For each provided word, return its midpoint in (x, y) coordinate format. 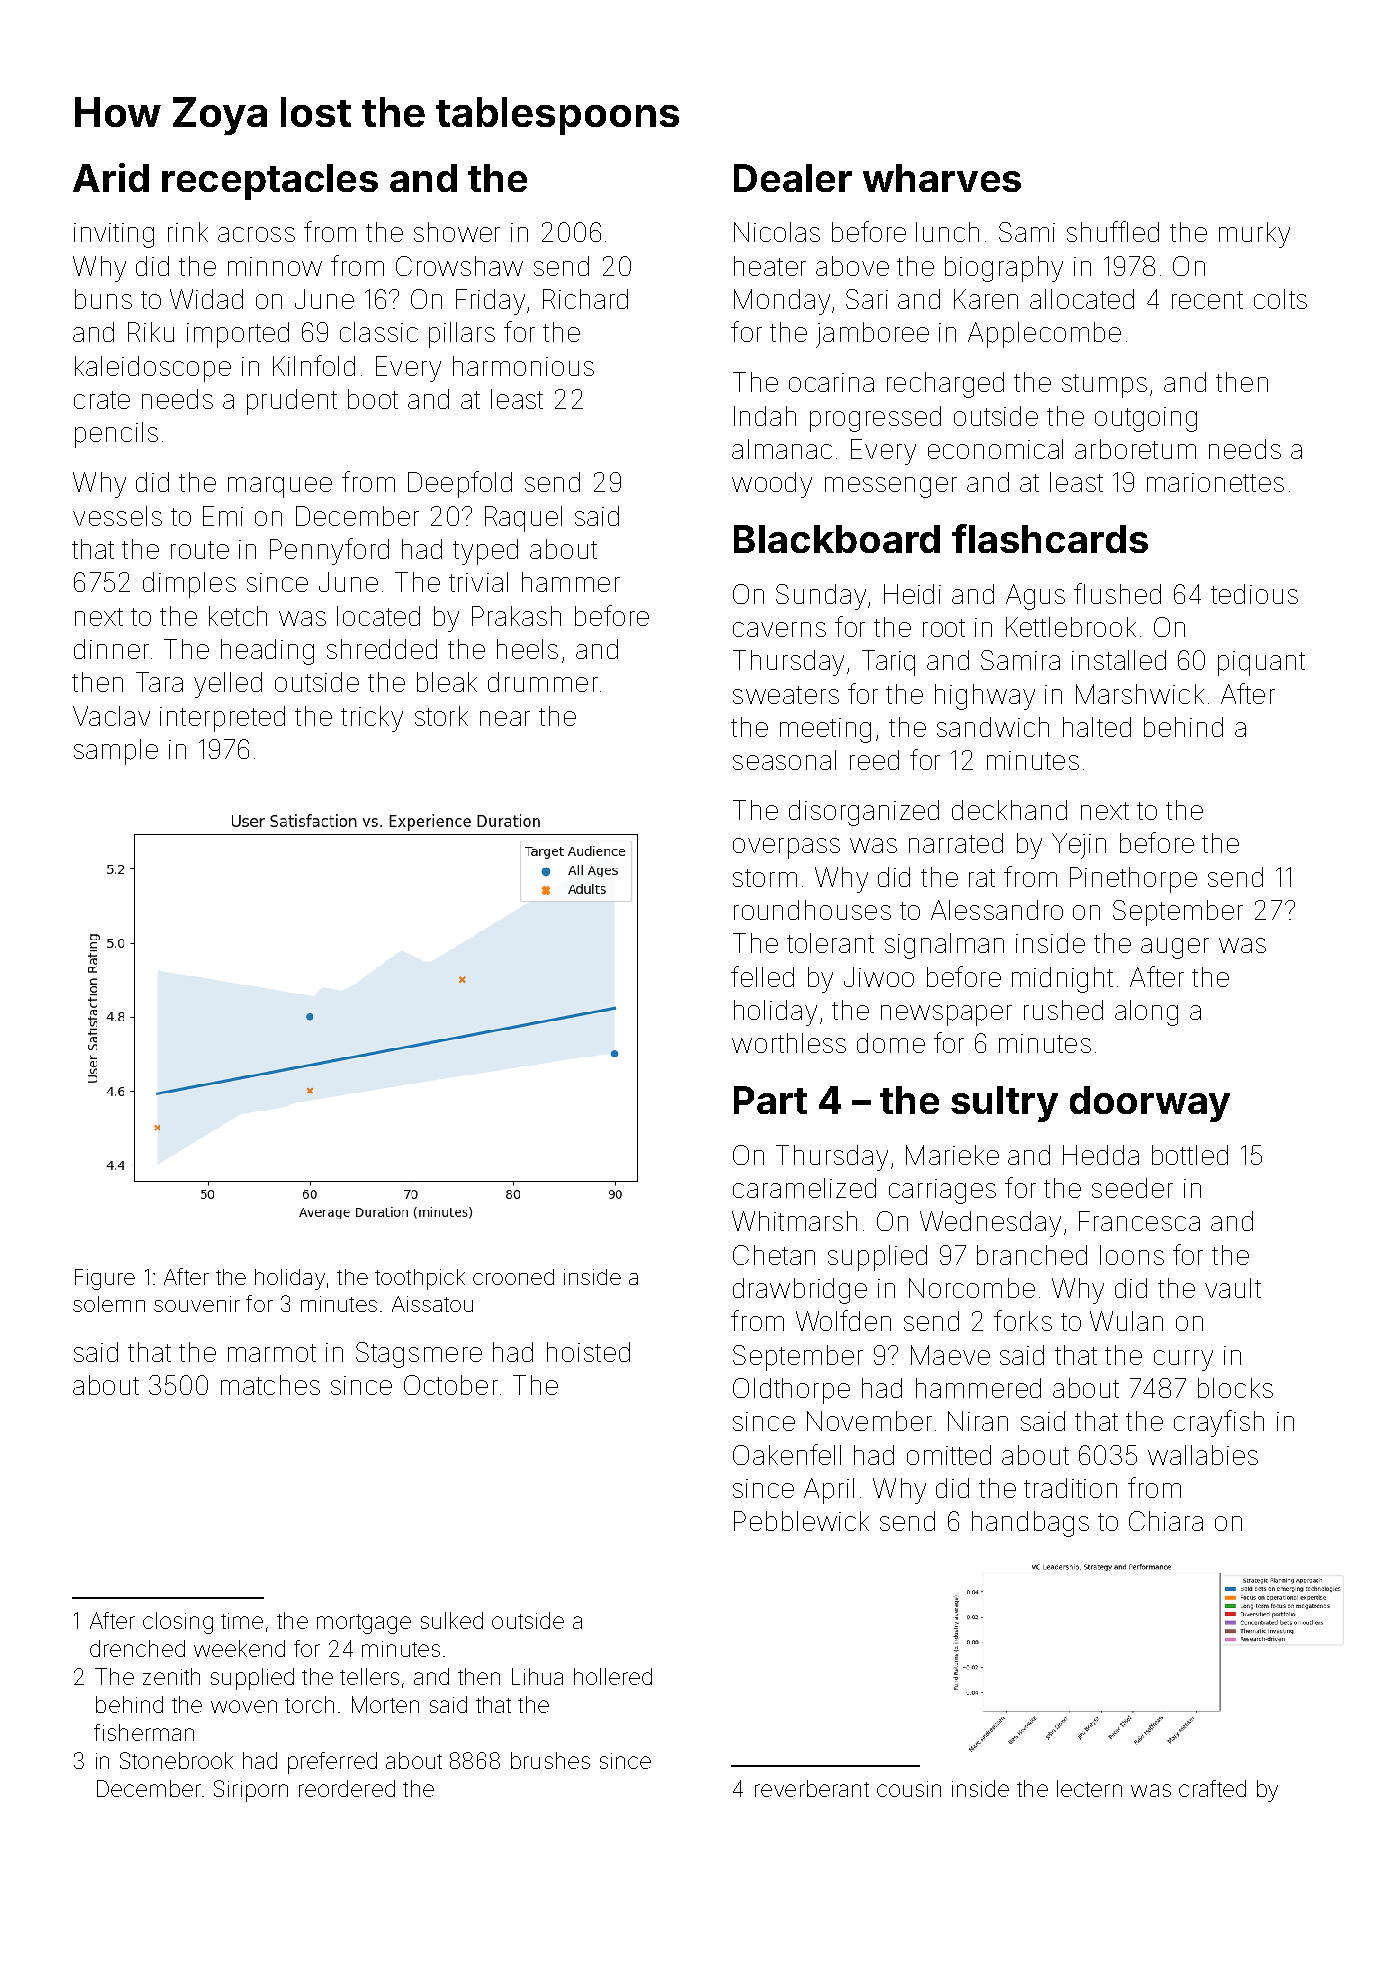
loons (1132, 1255)
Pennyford (329, 551)
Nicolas (777, 232)
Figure (105, 1279)
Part (770, 1100)
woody (772, 485)
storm (765, 878)
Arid (111, 177)
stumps (1104, 386)
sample (116, 752)
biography (1004, 269)
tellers (369, 1676)
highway (985, 697)
